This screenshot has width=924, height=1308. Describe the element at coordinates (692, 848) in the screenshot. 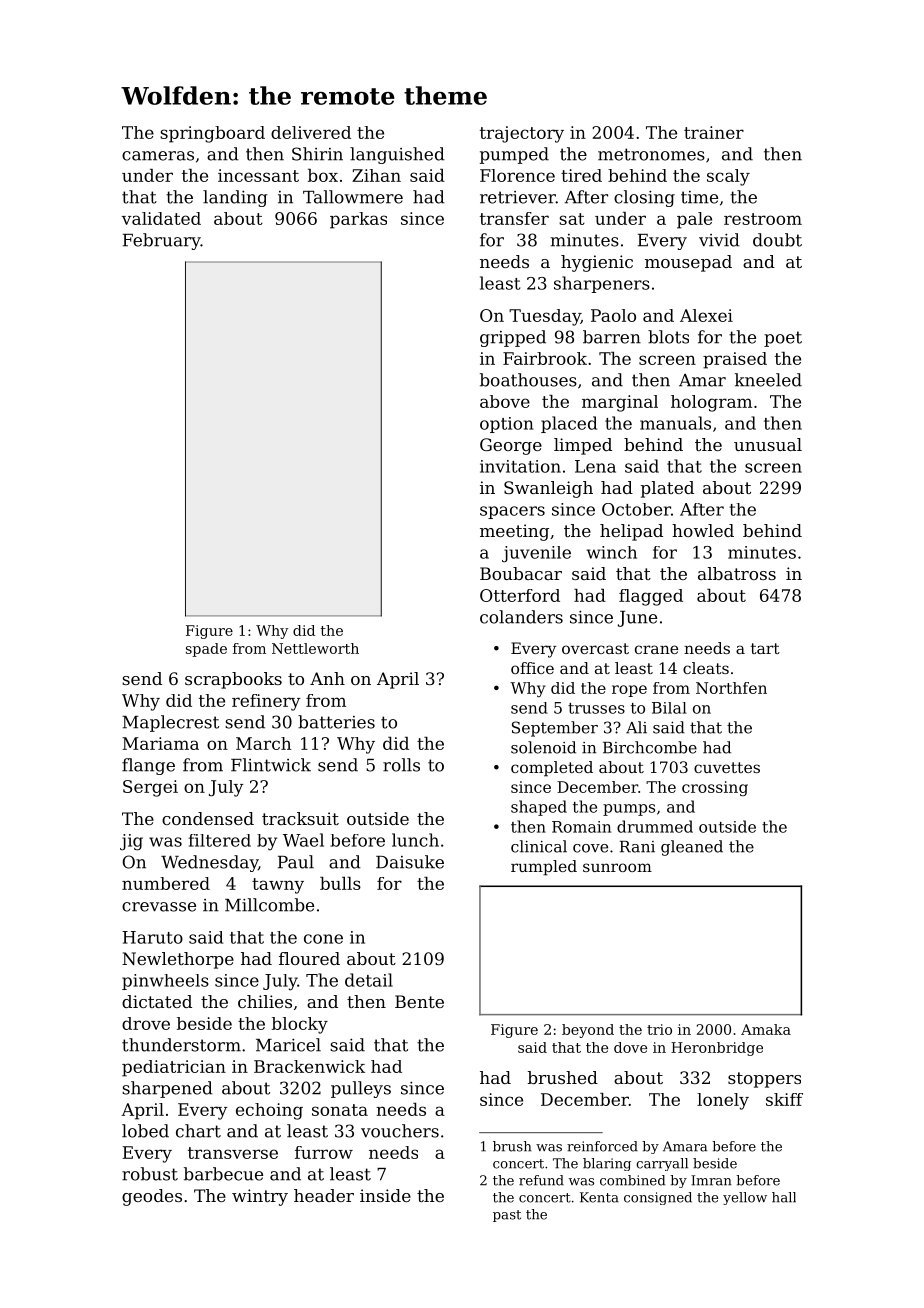

I see `gleaned` at that location.
